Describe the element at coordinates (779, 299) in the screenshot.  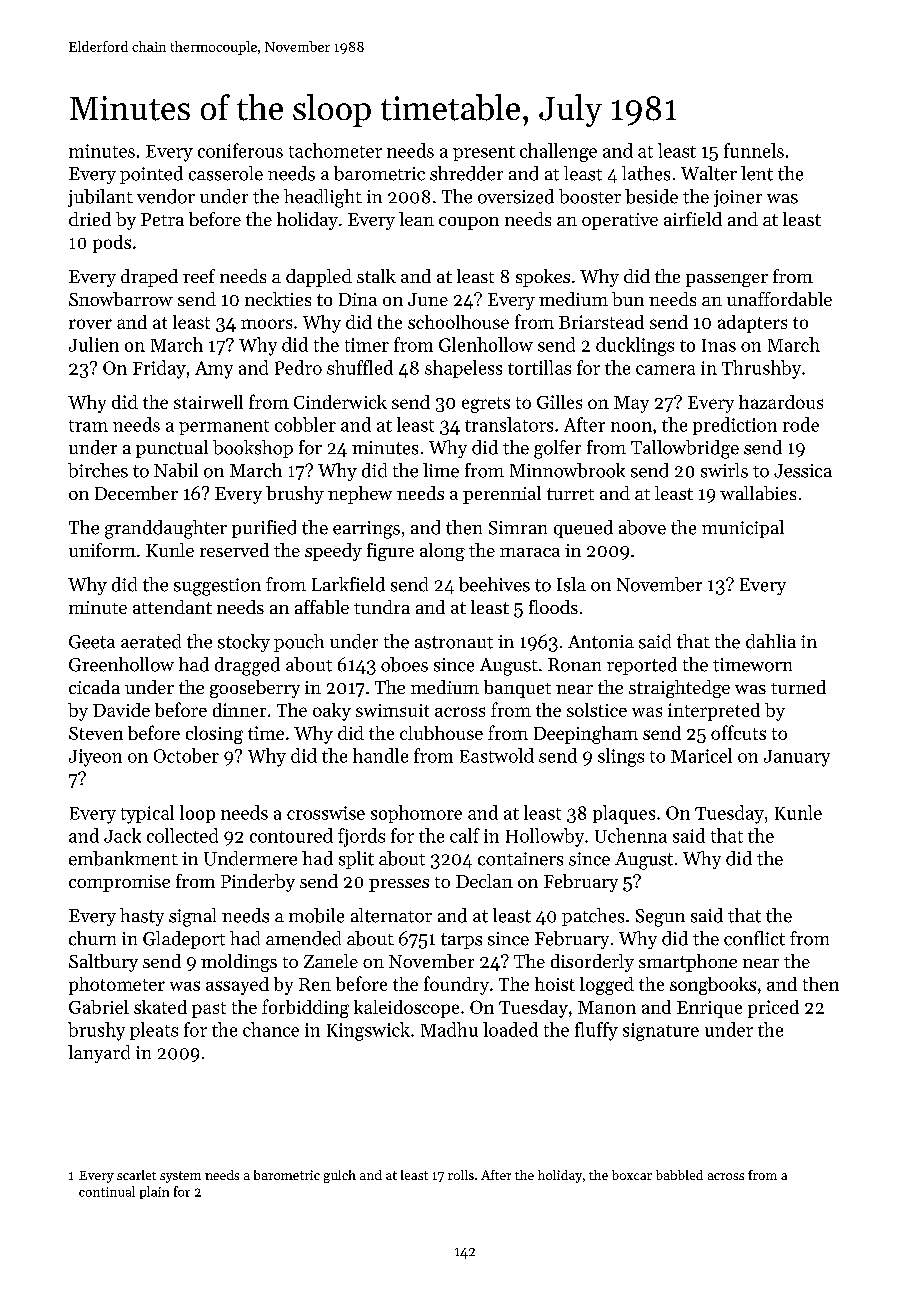
I see `unaffordable` at that location.
